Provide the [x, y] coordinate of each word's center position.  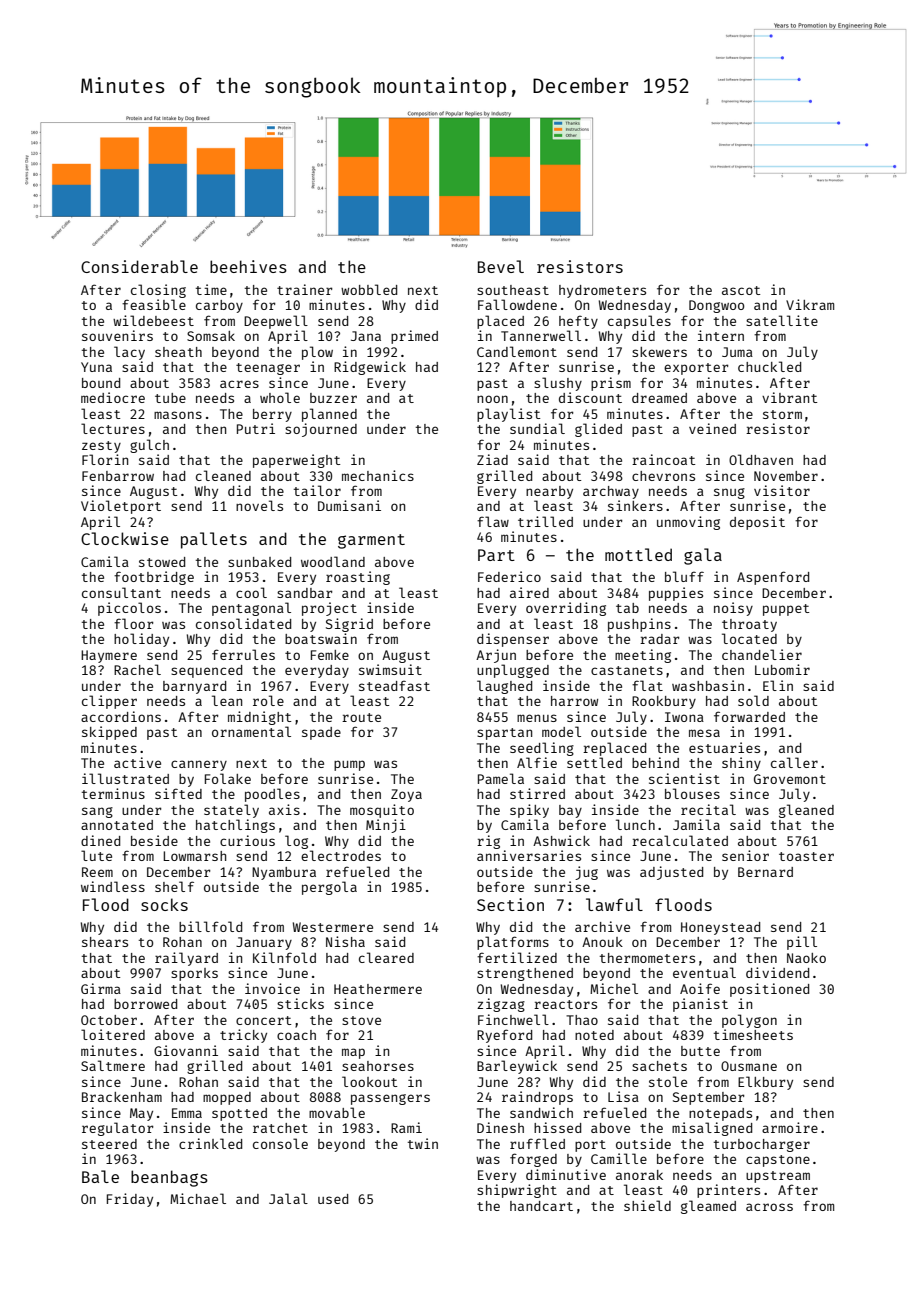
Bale [100, 1176]
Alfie [537, 762]
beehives [248, 266]
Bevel [501, 266]
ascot [741, 290]
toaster [806, 856]
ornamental [251, 731]
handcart [541, 1206]
